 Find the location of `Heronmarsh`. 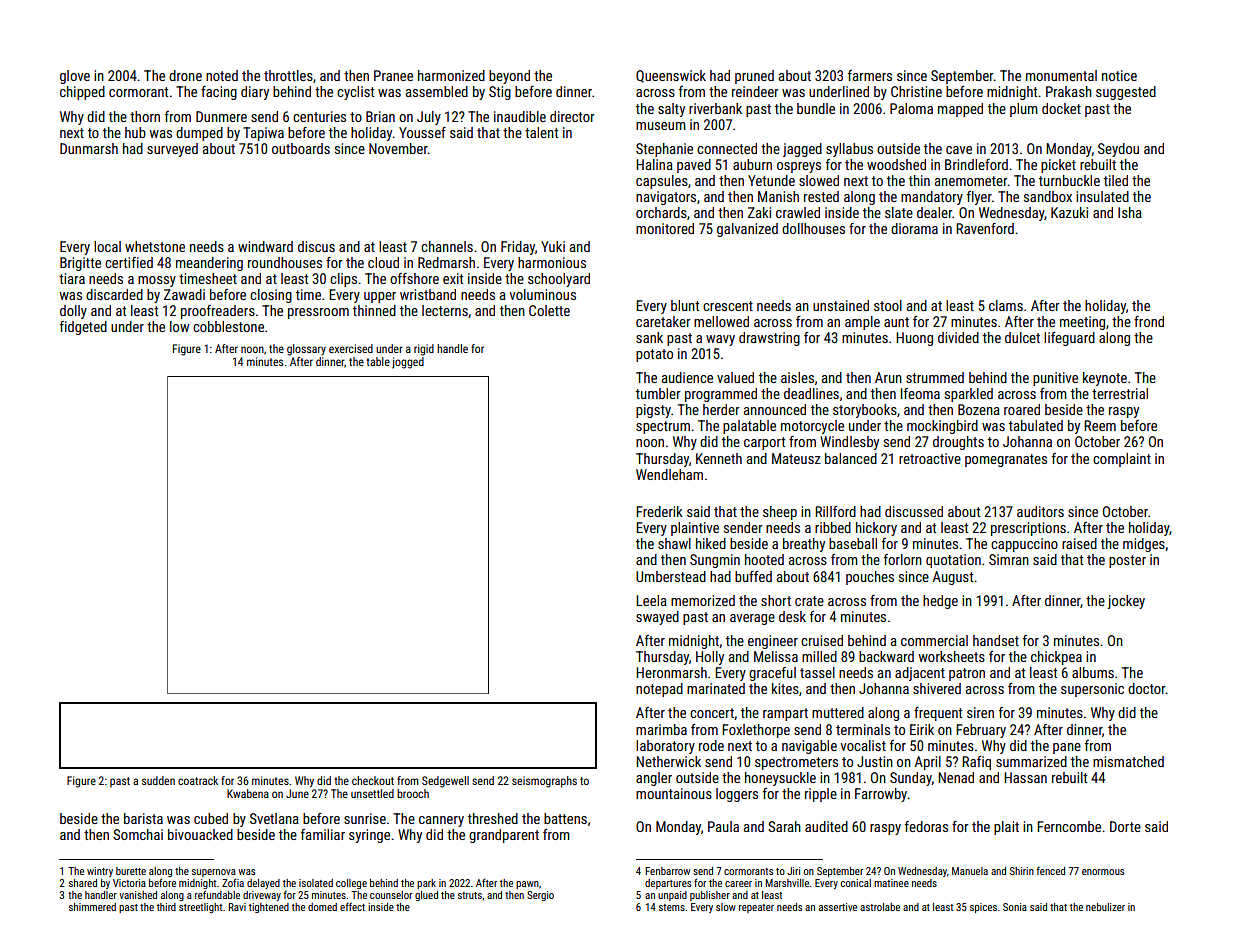

Heronmarsh is located at coordinates (671, 672).
